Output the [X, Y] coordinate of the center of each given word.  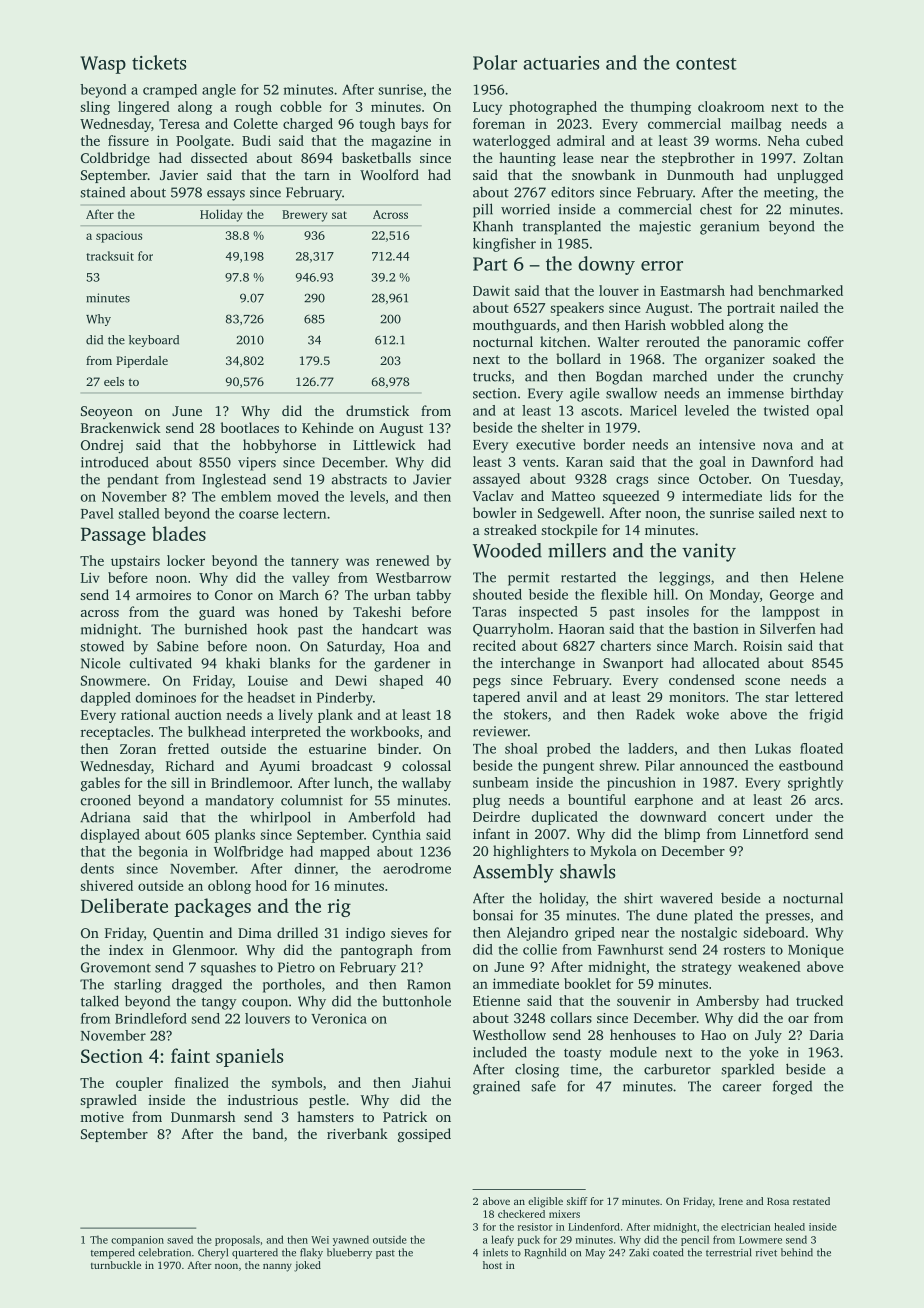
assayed [496, 480]
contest [706, 64]
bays [414, 125]
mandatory [240, 802]
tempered [113, 1253]
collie [540, 949]
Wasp [103, 65]
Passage [113, 536]
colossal [426, 765]
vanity [709, 552]
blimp [682, 835]
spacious [119, 237]
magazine [401, 142]
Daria [827, 1035]
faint [190, 1055]
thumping [660, 108]
